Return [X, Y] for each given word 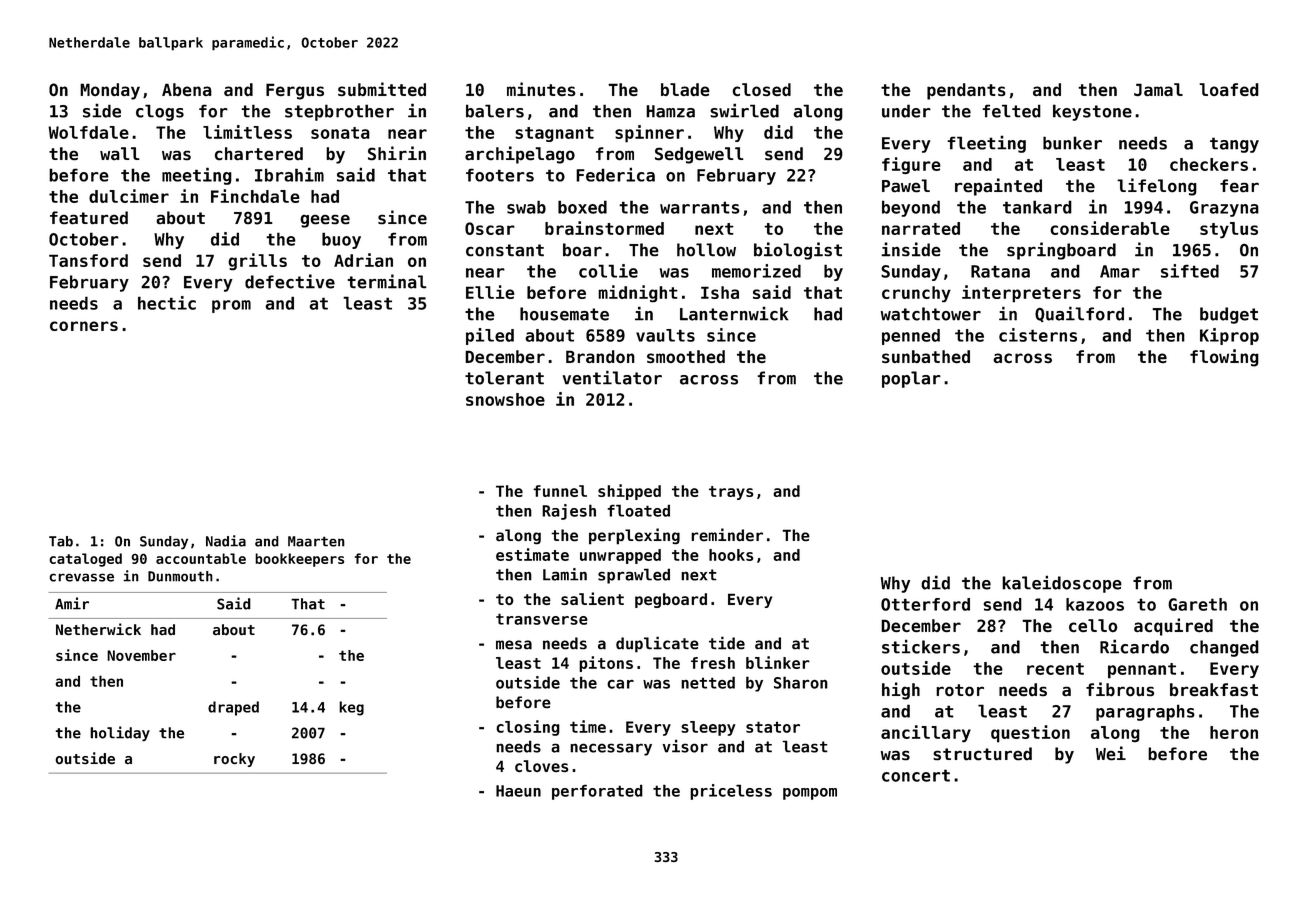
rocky [234, 760]
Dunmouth [180, 576]
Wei [1111, 753]
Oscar [490, 228]
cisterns [1038, 335]
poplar [911, 379]
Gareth [1197, 604]
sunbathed [926, 356]
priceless [731, 792]
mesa [514, 645]
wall [120, 153]
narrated [921, 228]
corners [84, 326]
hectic [167, 303]
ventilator [612, 377]
